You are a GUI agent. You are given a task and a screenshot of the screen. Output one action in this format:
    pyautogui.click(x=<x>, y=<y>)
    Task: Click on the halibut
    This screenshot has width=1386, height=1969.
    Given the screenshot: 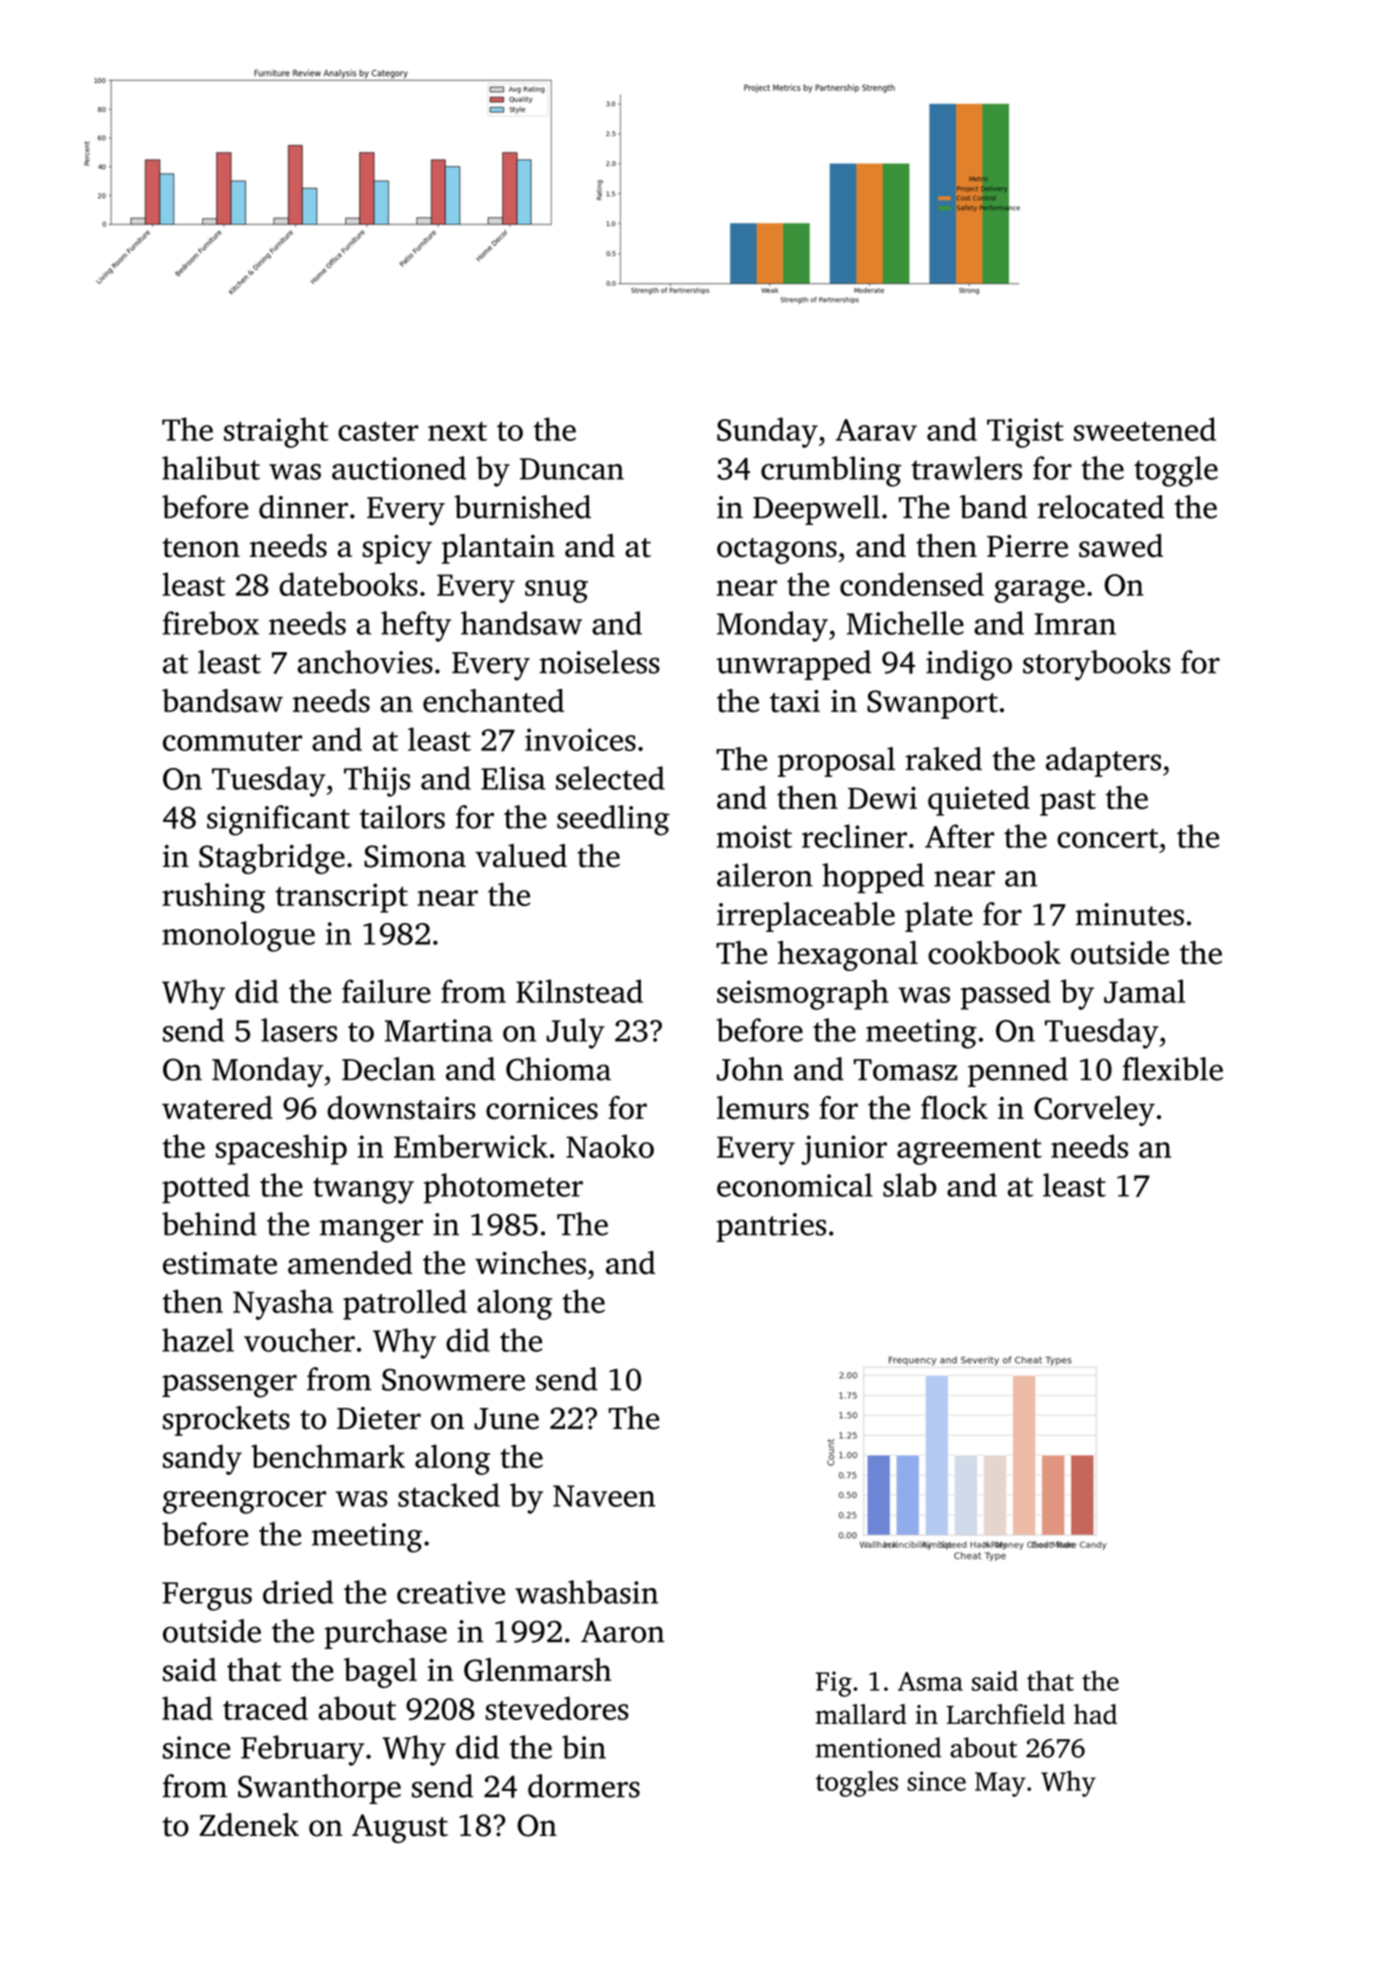 What is the action you would take?
    pyautogui.click(x=211, y=468)
